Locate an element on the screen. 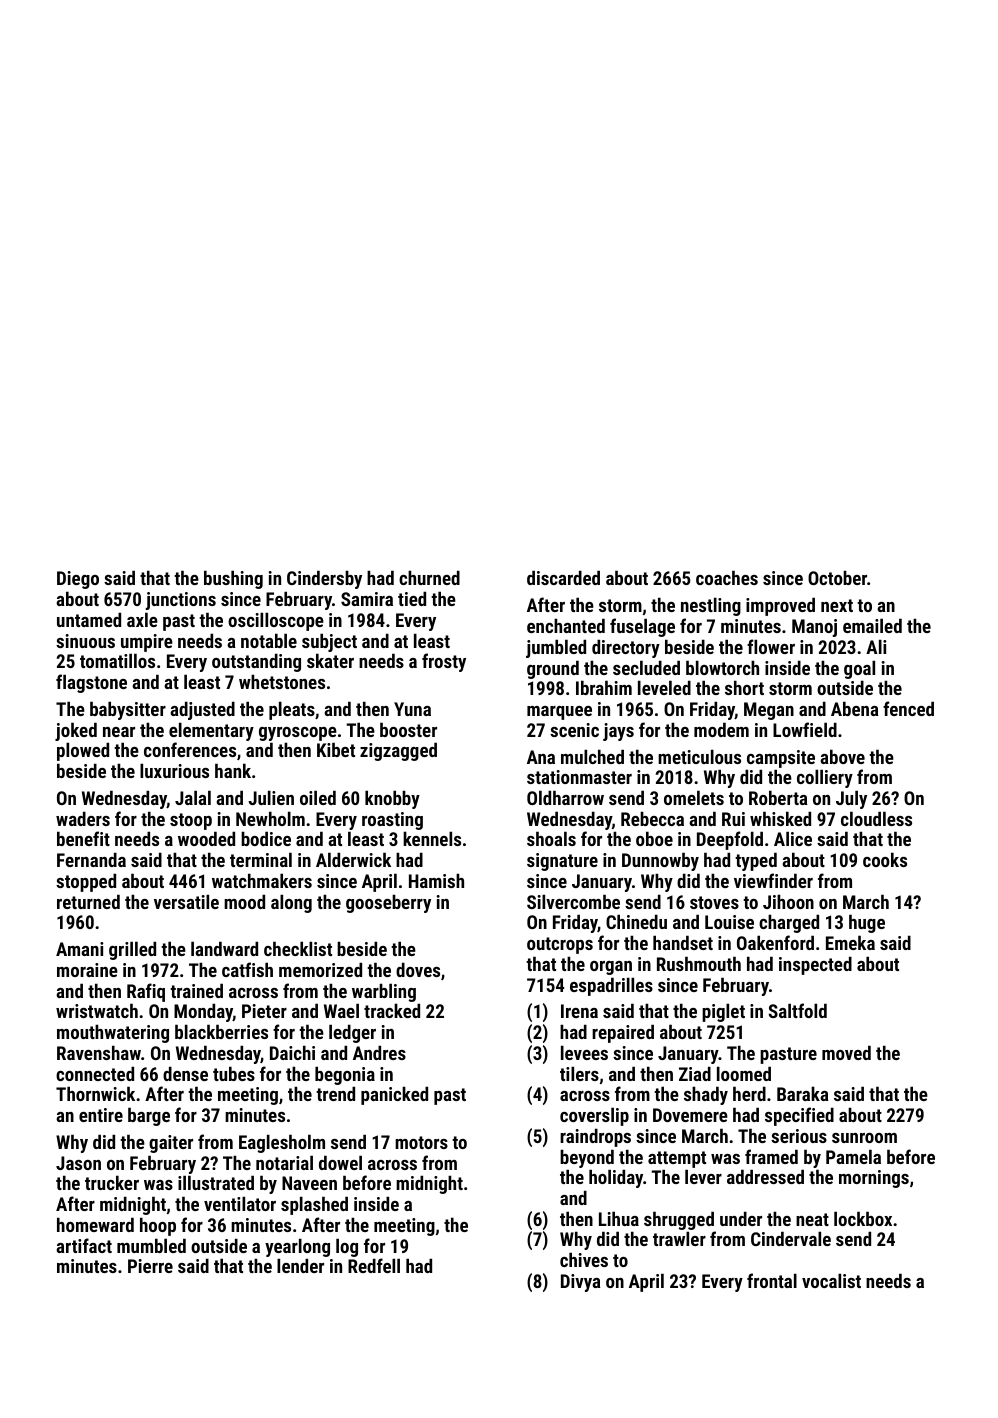  gooseberry is located at coordinates (388, 903).
